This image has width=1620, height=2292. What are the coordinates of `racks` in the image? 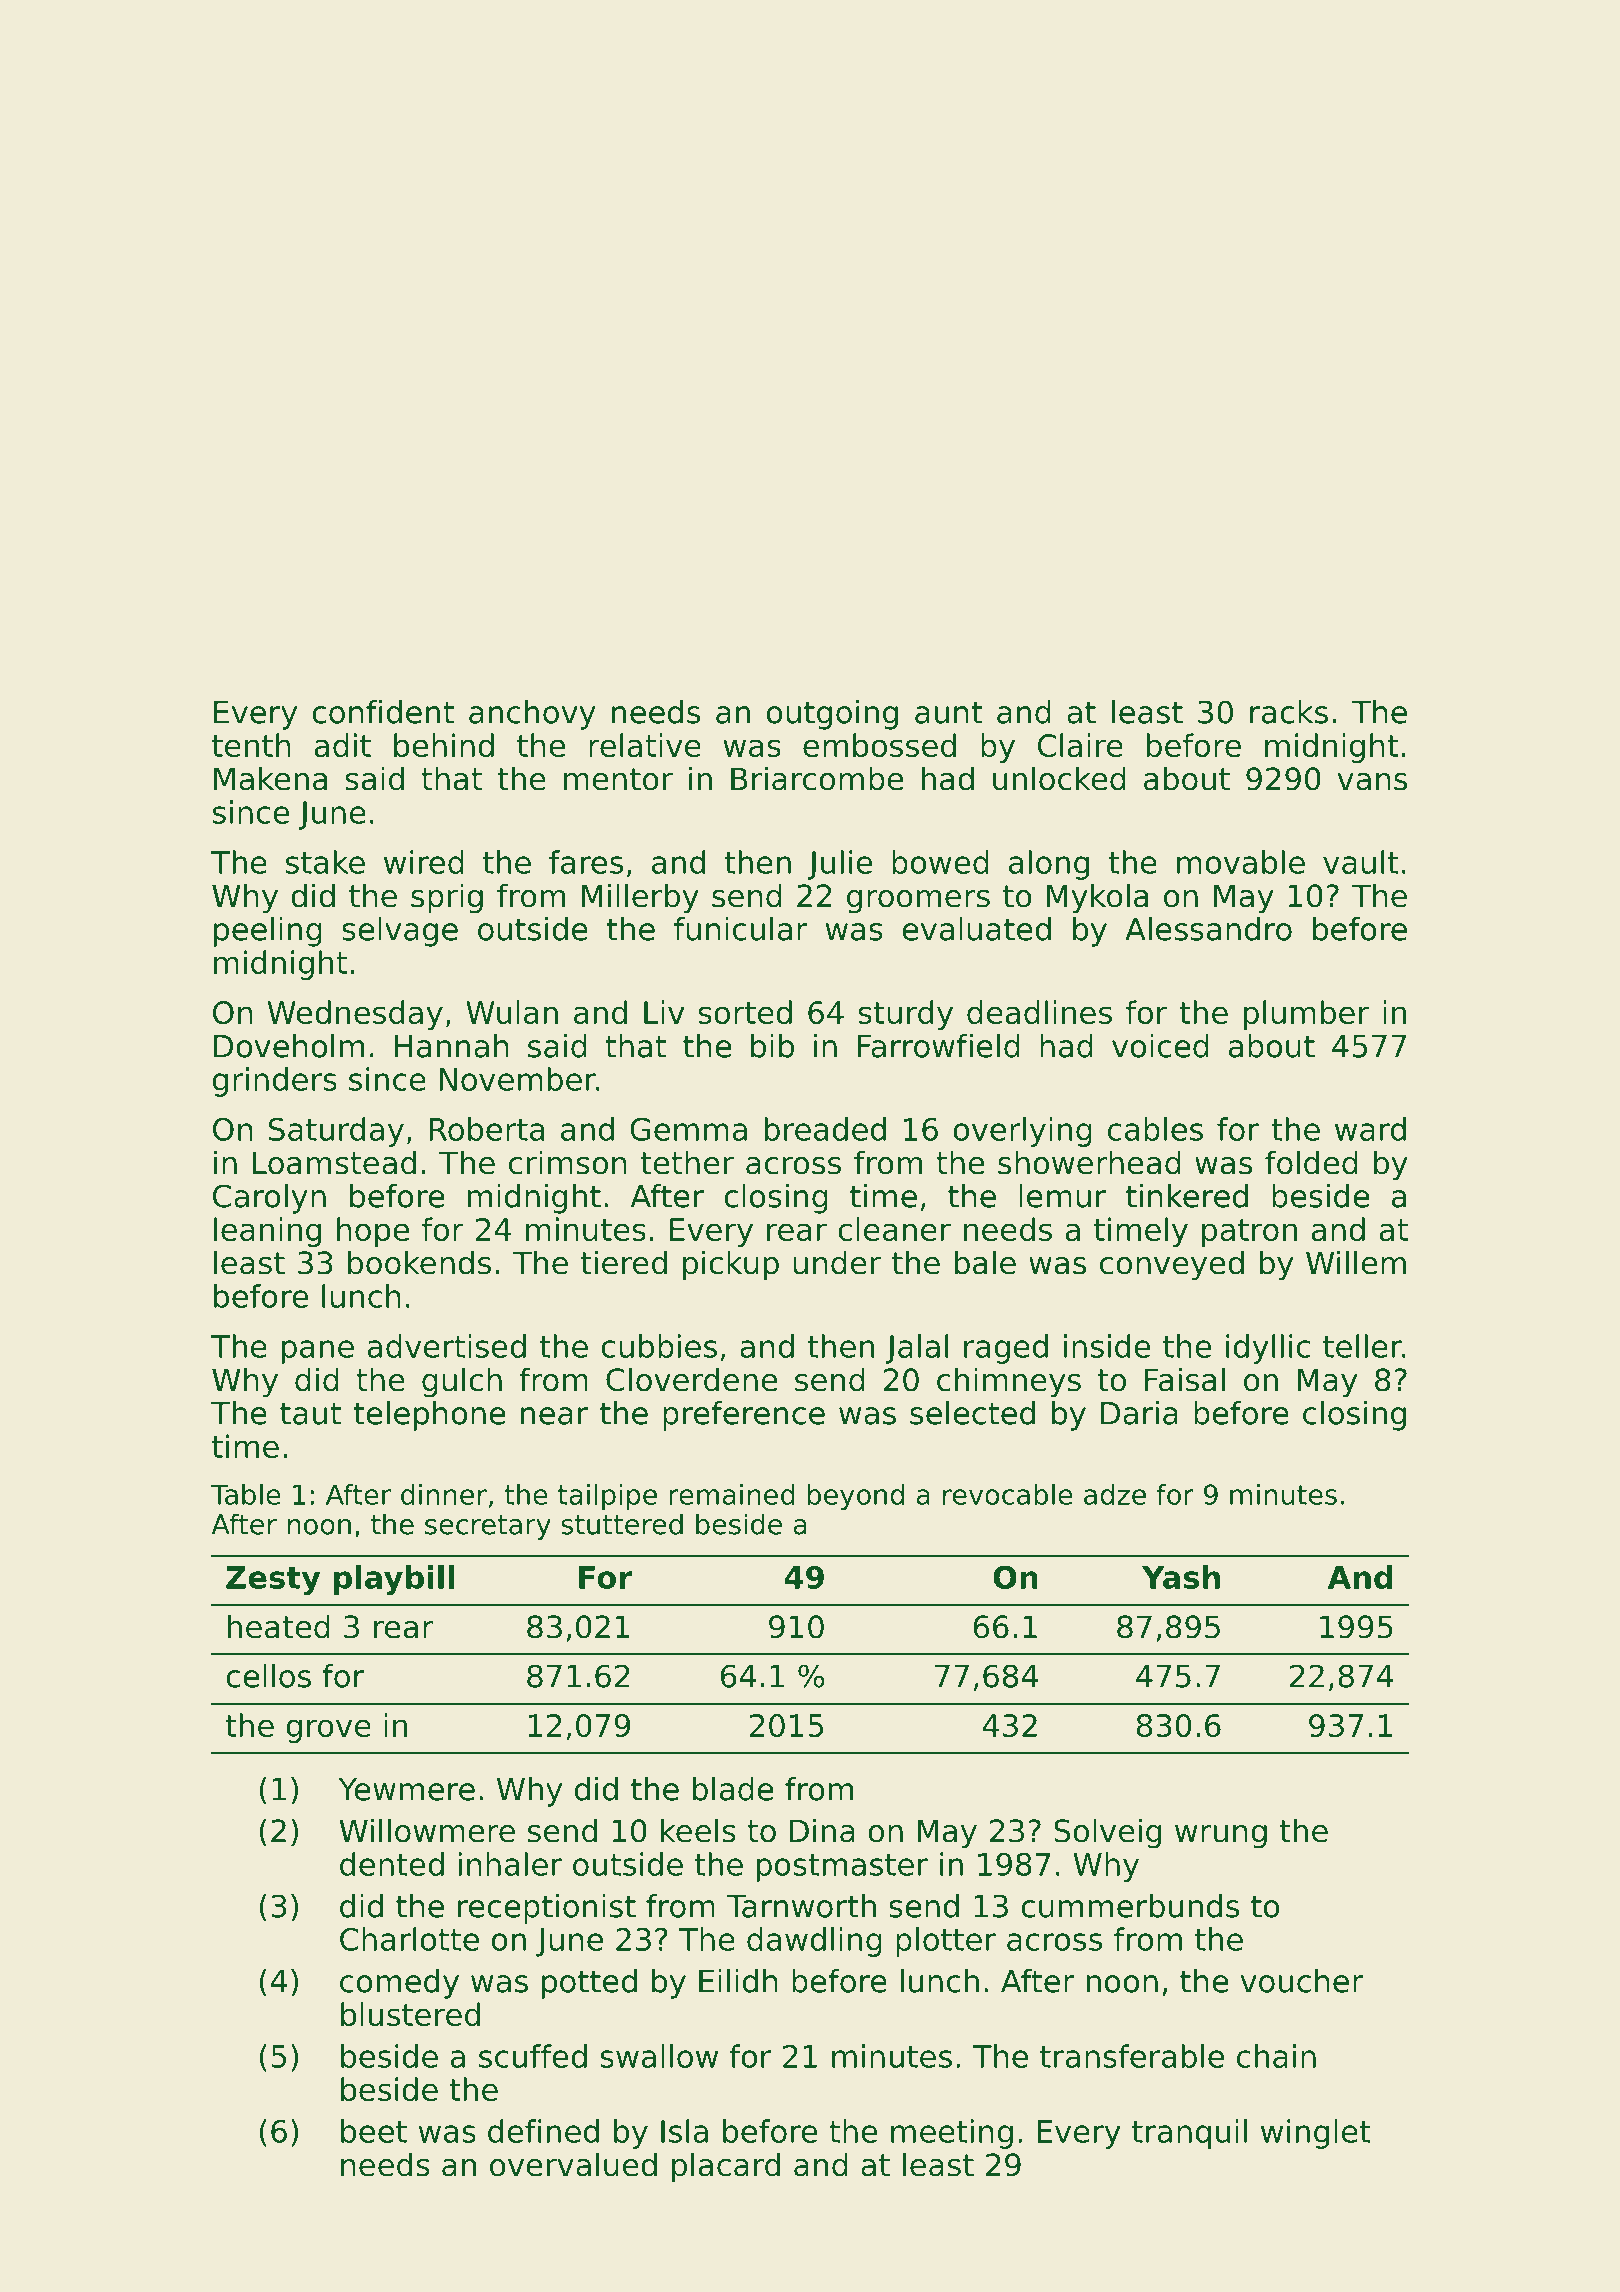 It's located at (1289, 712).
